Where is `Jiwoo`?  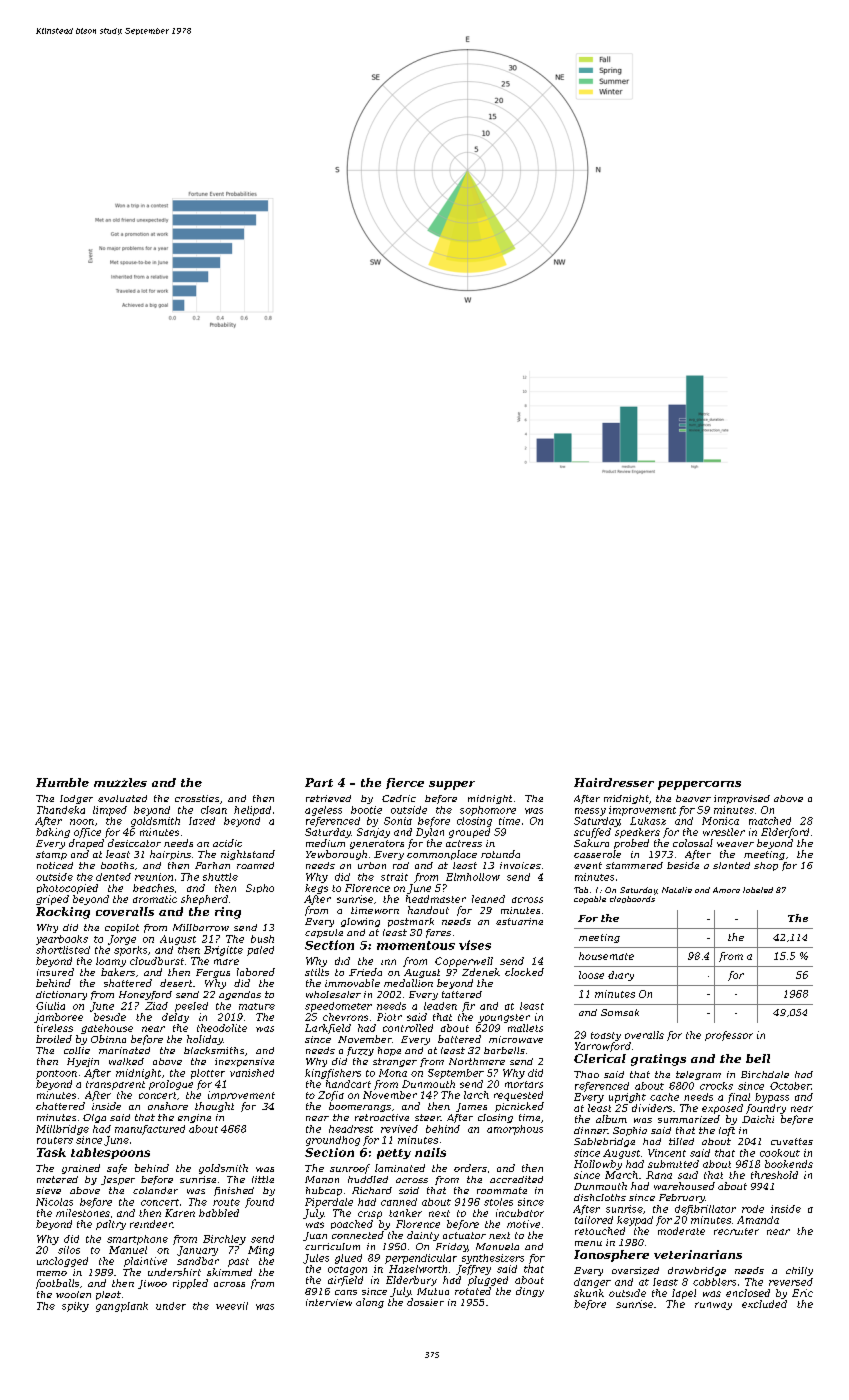
Jiwoo is located at coordinates (152, 1284).
